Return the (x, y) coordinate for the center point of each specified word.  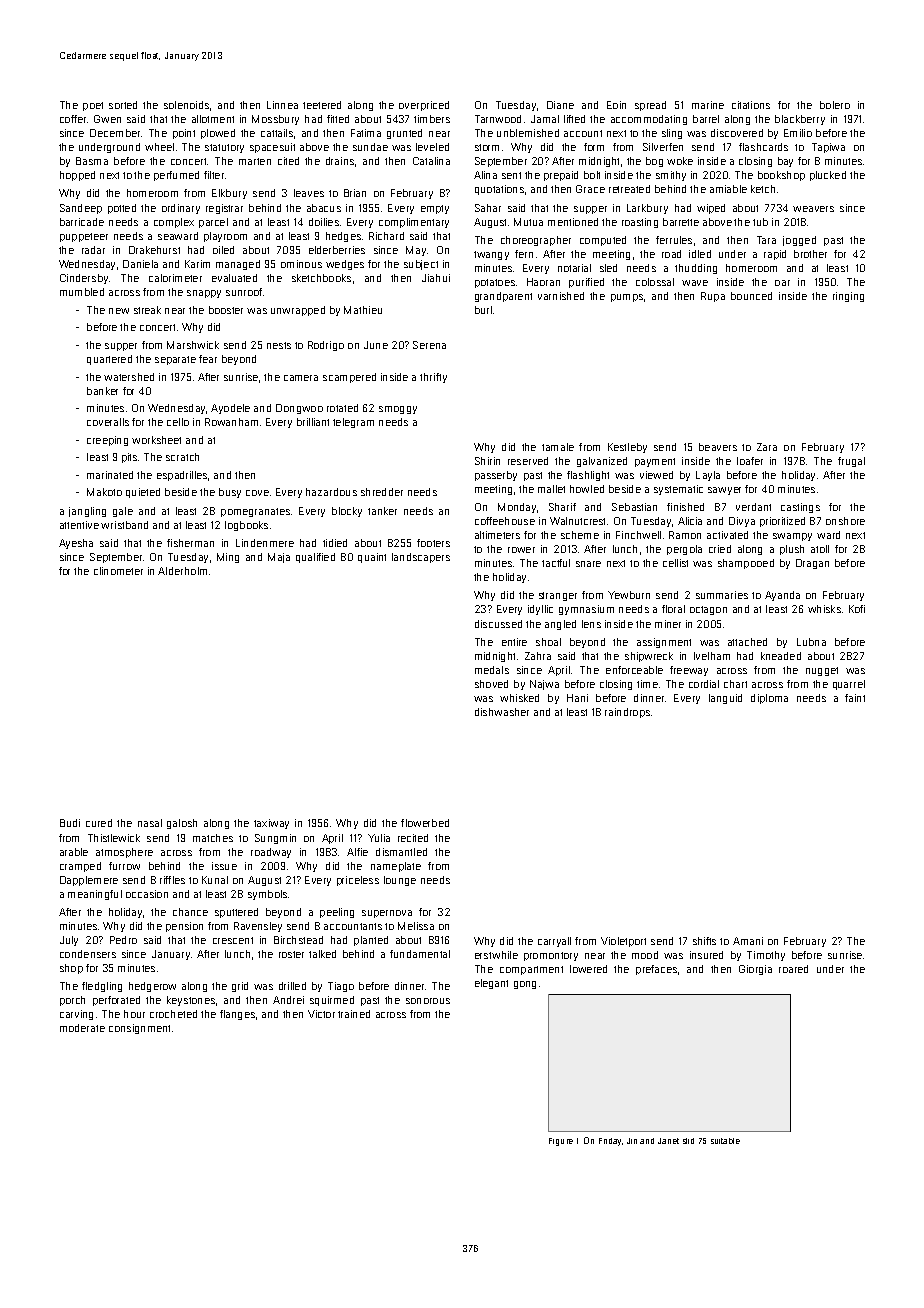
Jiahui (436, 278)
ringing (848, 297)
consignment (139, 1029)
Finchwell (638, 535)
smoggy (398, 410)
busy (230, 493)
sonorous (428, 1001)
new (119, 311)
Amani (748, 941)
